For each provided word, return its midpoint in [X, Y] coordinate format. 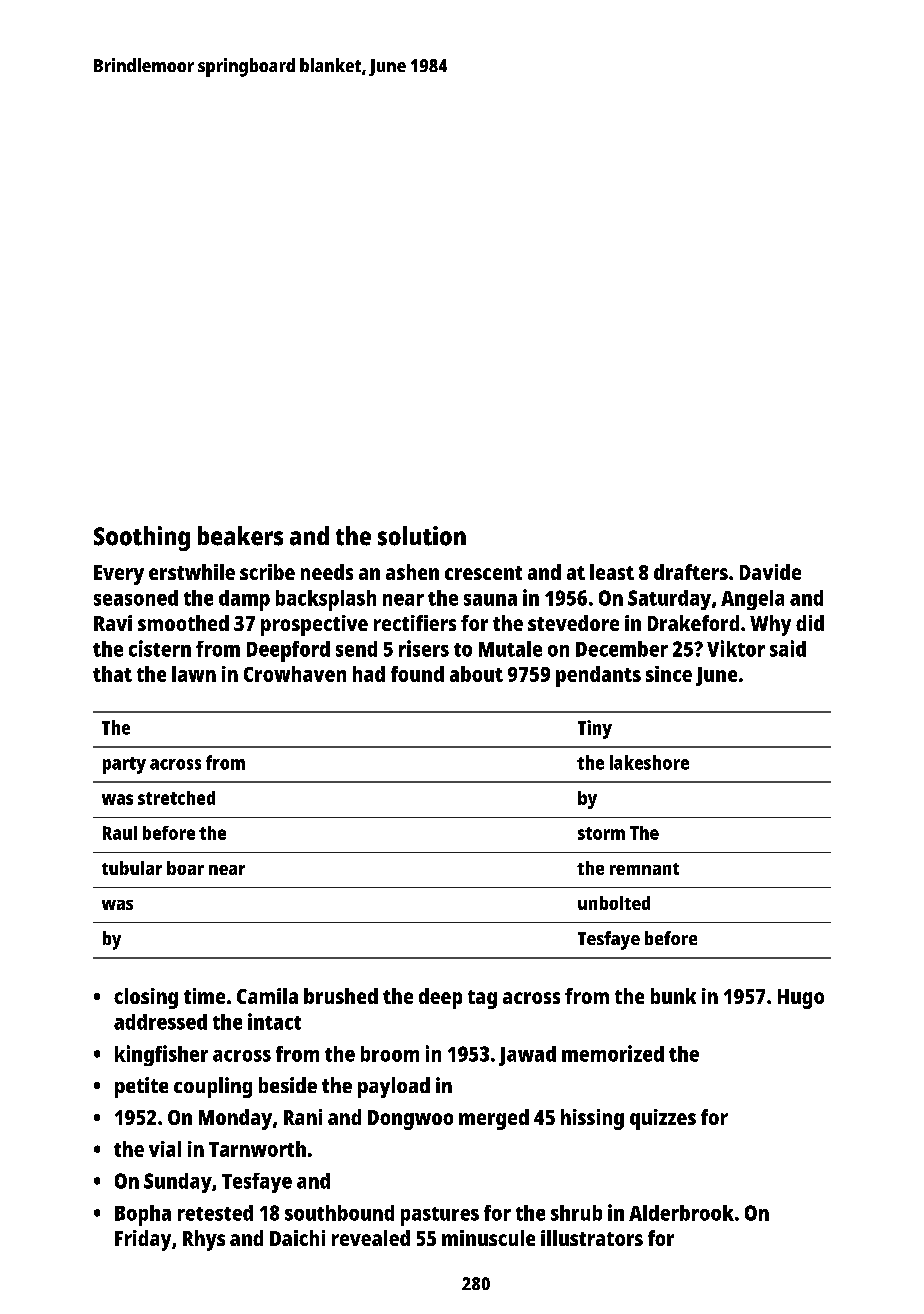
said [788, 648]
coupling [213, 1087]
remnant [644, 869]
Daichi [297, 1238]
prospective [314, 625]
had [369, 674]
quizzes [663, 1119]
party [124, 765]
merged [494, 1119]
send [356, 649]
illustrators [592, 1238]
